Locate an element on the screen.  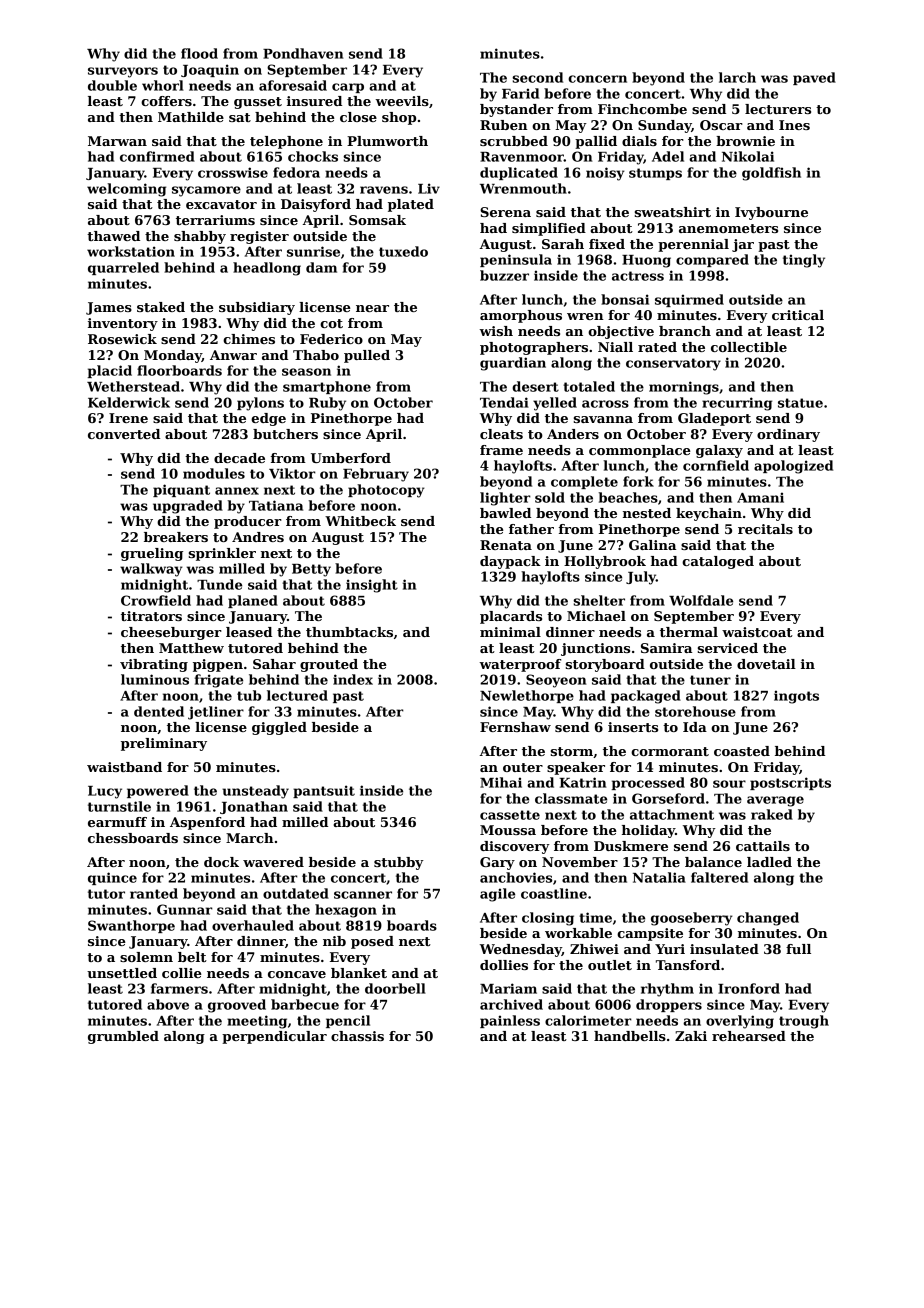
Fernshaw is located at coordinates (515, 727).
